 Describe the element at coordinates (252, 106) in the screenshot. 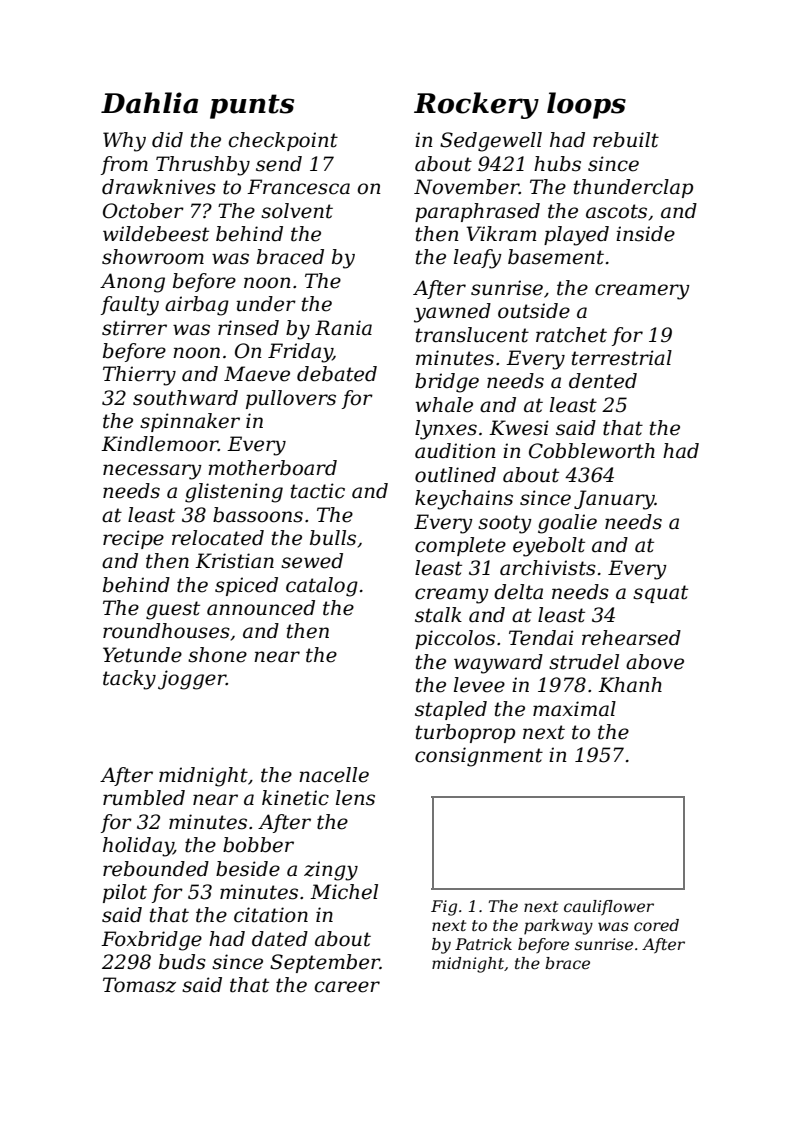

I see `punts` at that location.
